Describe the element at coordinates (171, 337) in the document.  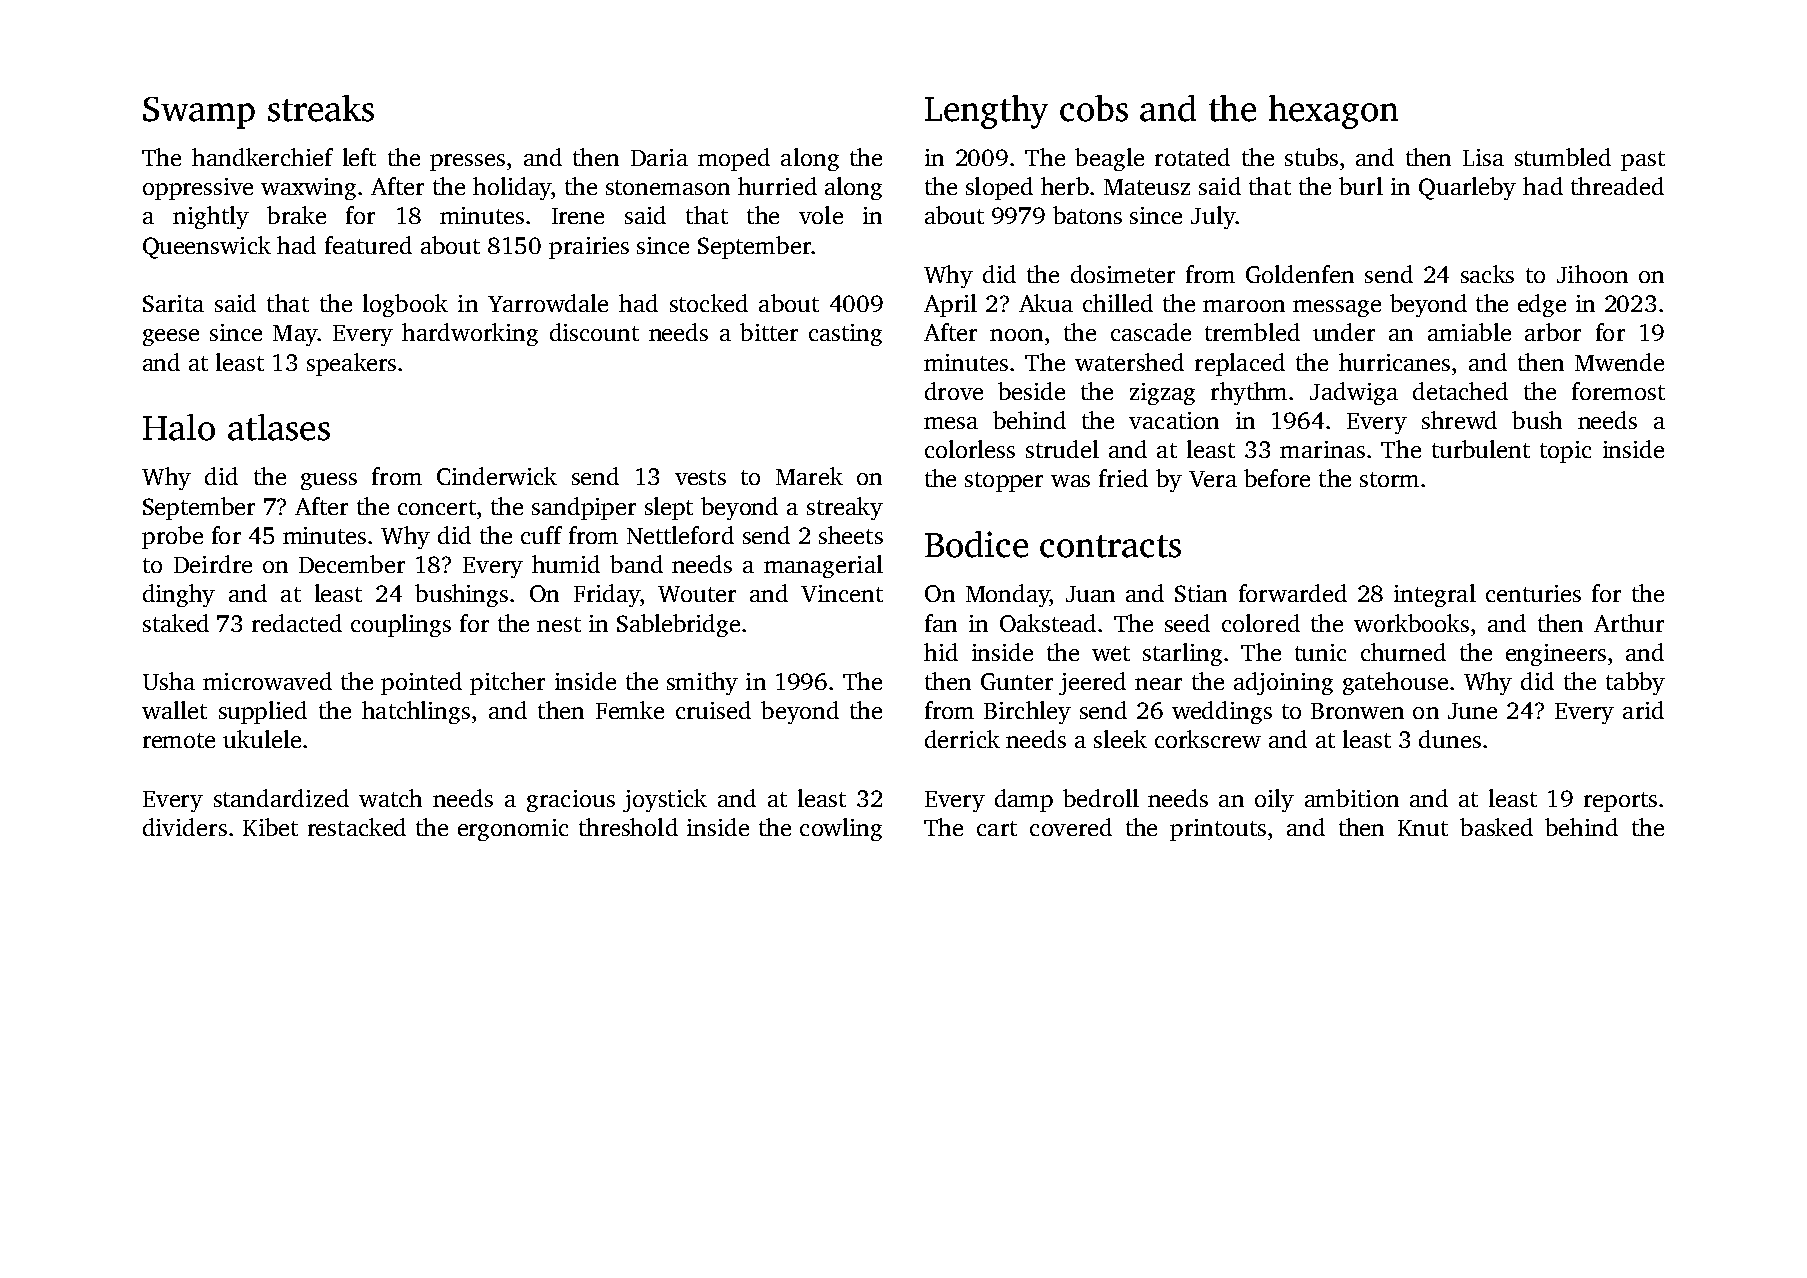
I see `geese` at that location.
